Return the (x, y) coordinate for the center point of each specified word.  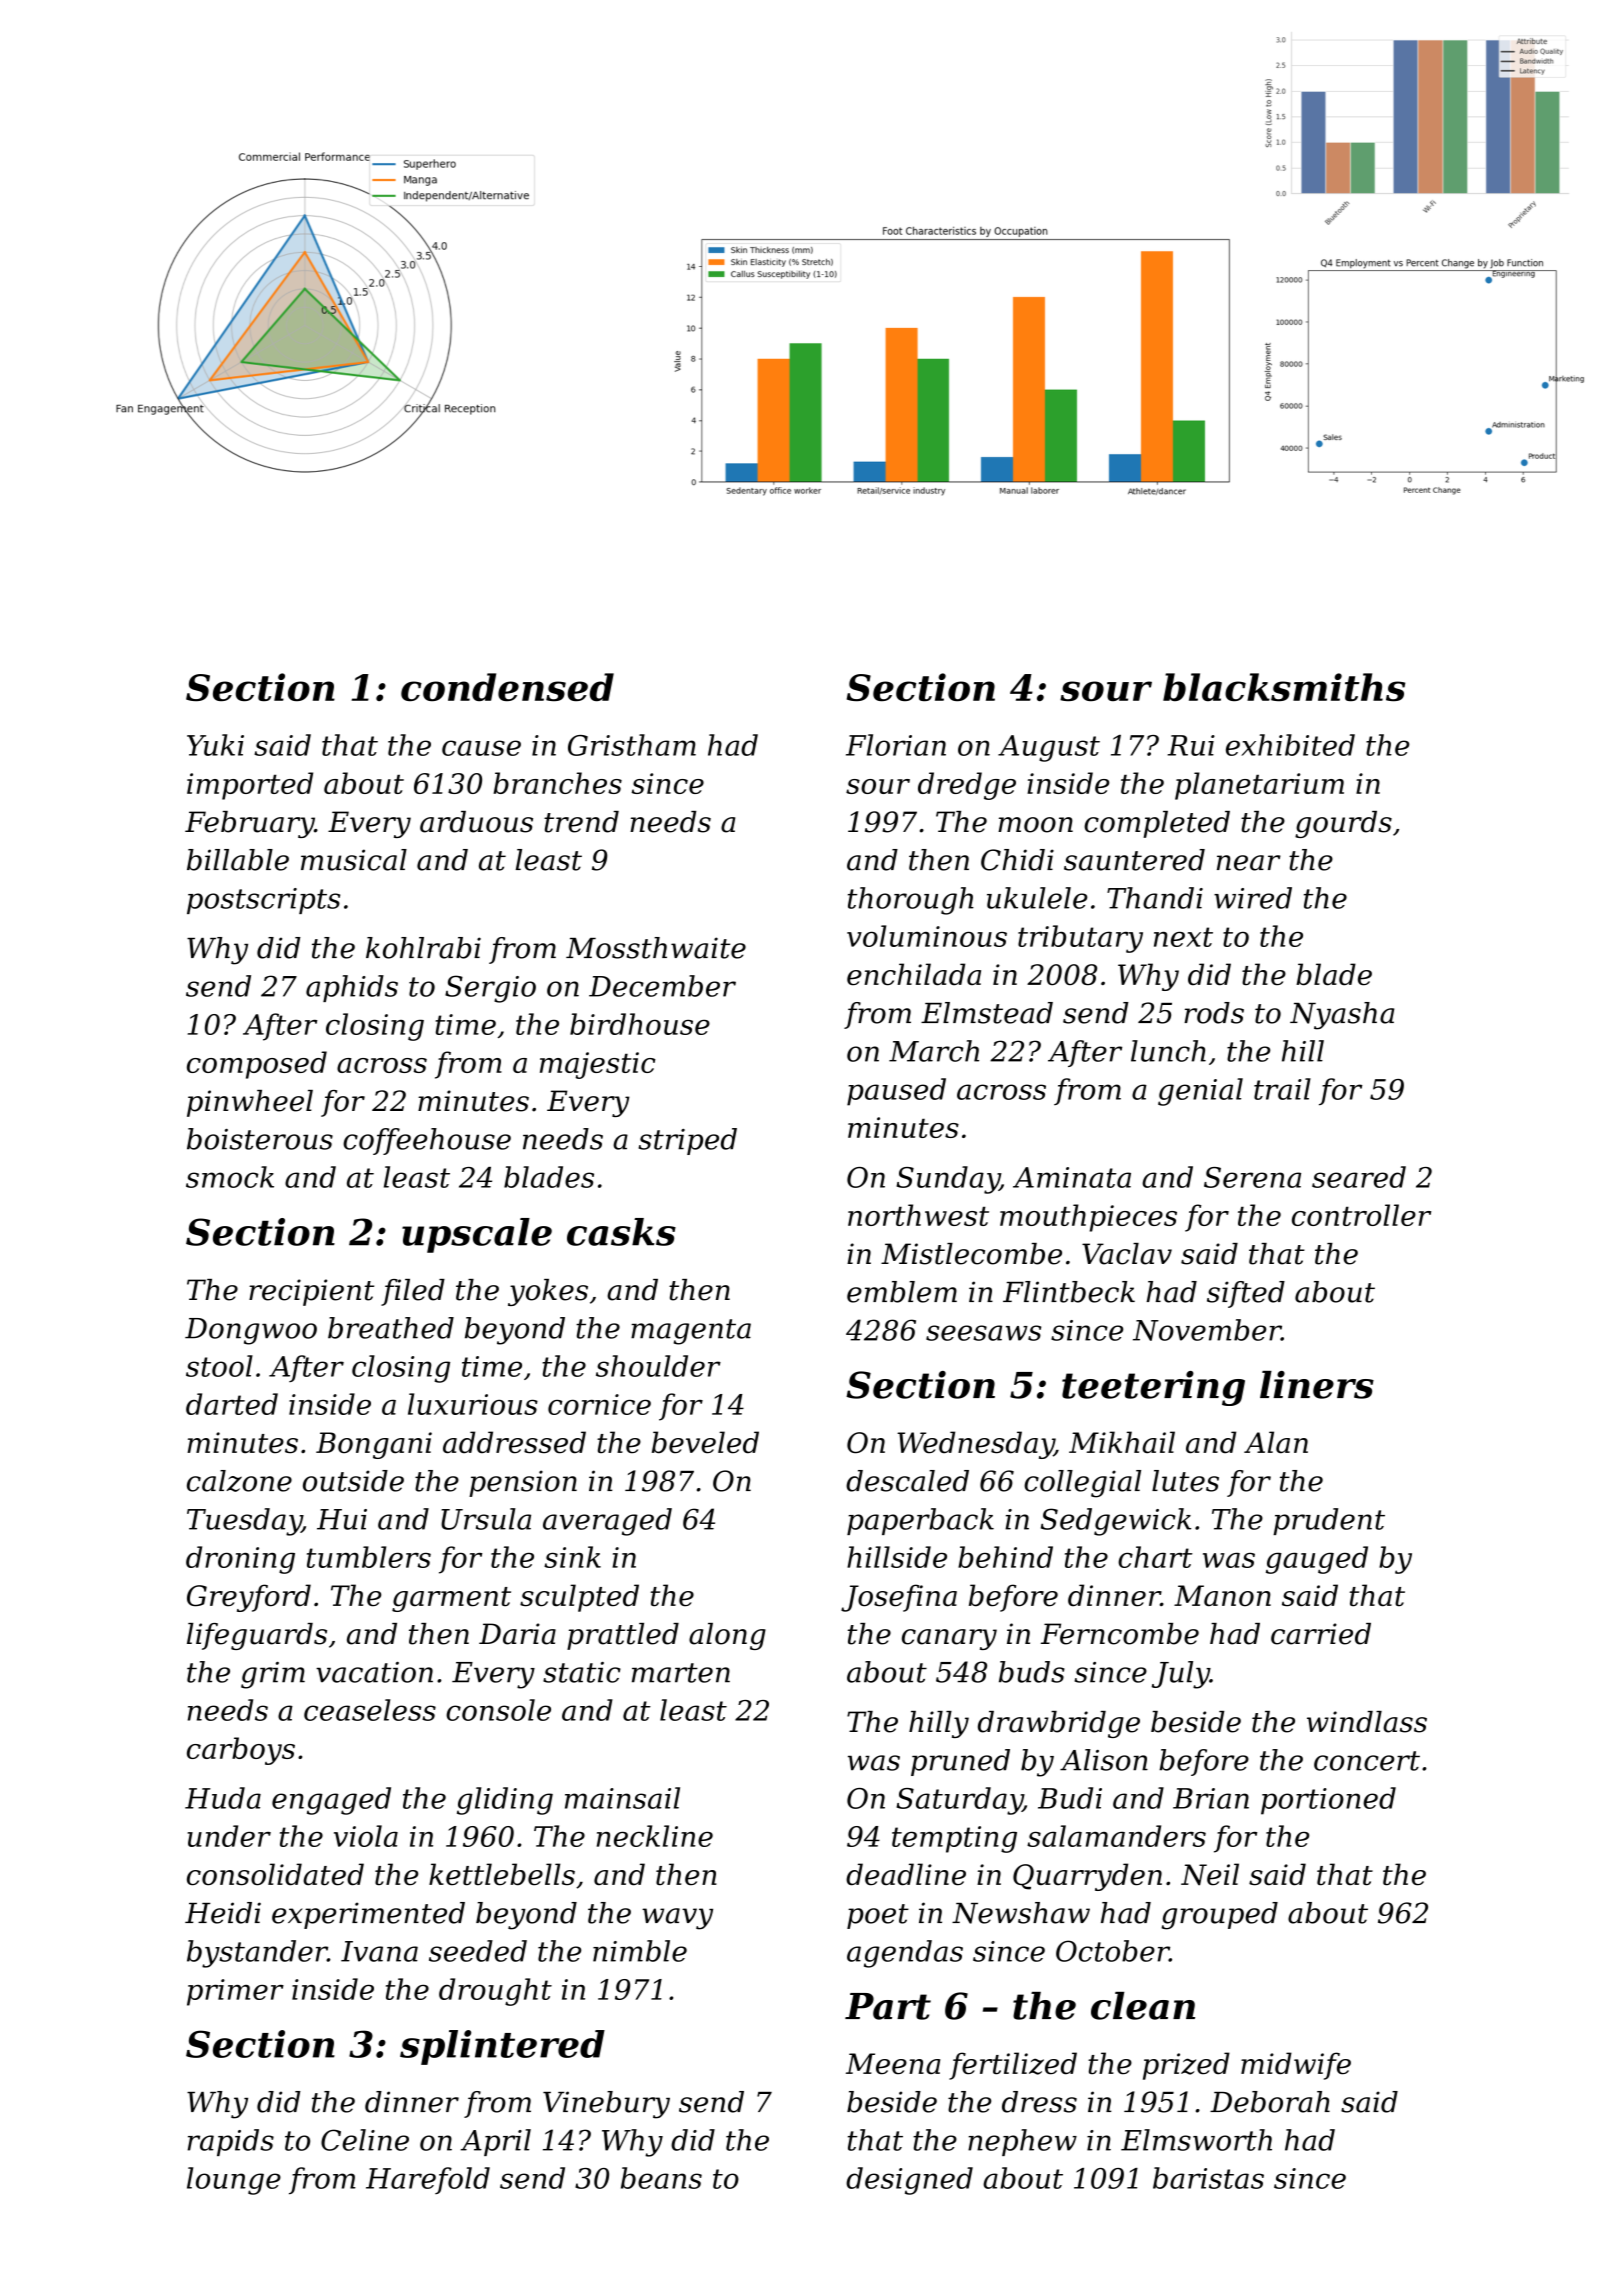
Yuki (215, 745)
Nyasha (1342, 1016)
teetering (1153, 1388)
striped (687, 1141)
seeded (478, 1951)
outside (353, 1481)
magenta (691, 1332)
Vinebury (606, 2105)
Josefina (899, 1598)
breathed (391, 1328)
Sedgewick (1116, 1522)
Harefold (428, 2180)
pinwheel (250, 1103)
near (1249, 863)
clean (1143, 2006)
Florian (896, 745)
